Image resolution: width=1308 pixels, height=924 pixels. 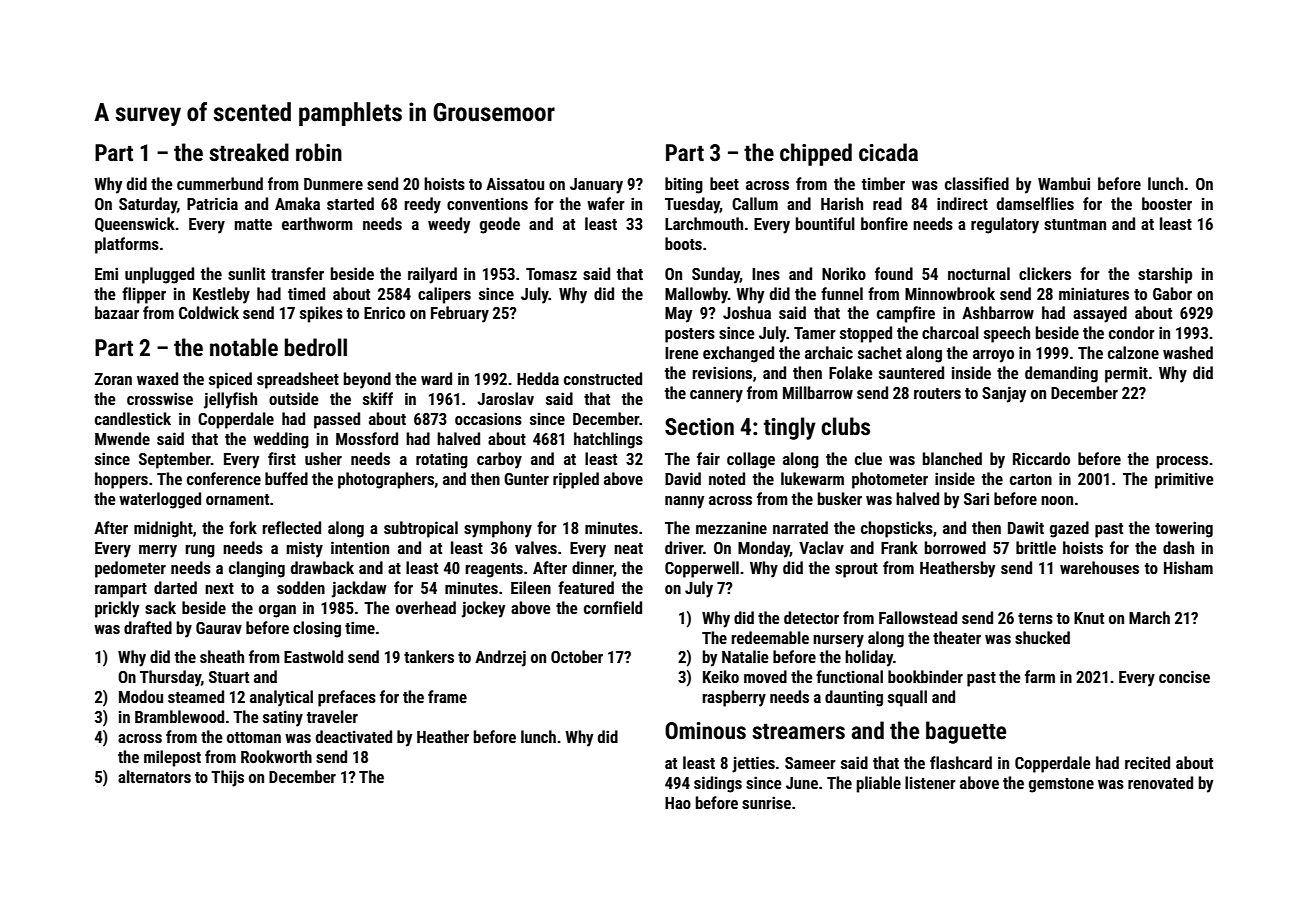 I want to click on fair, so click(x=708, y=458).
